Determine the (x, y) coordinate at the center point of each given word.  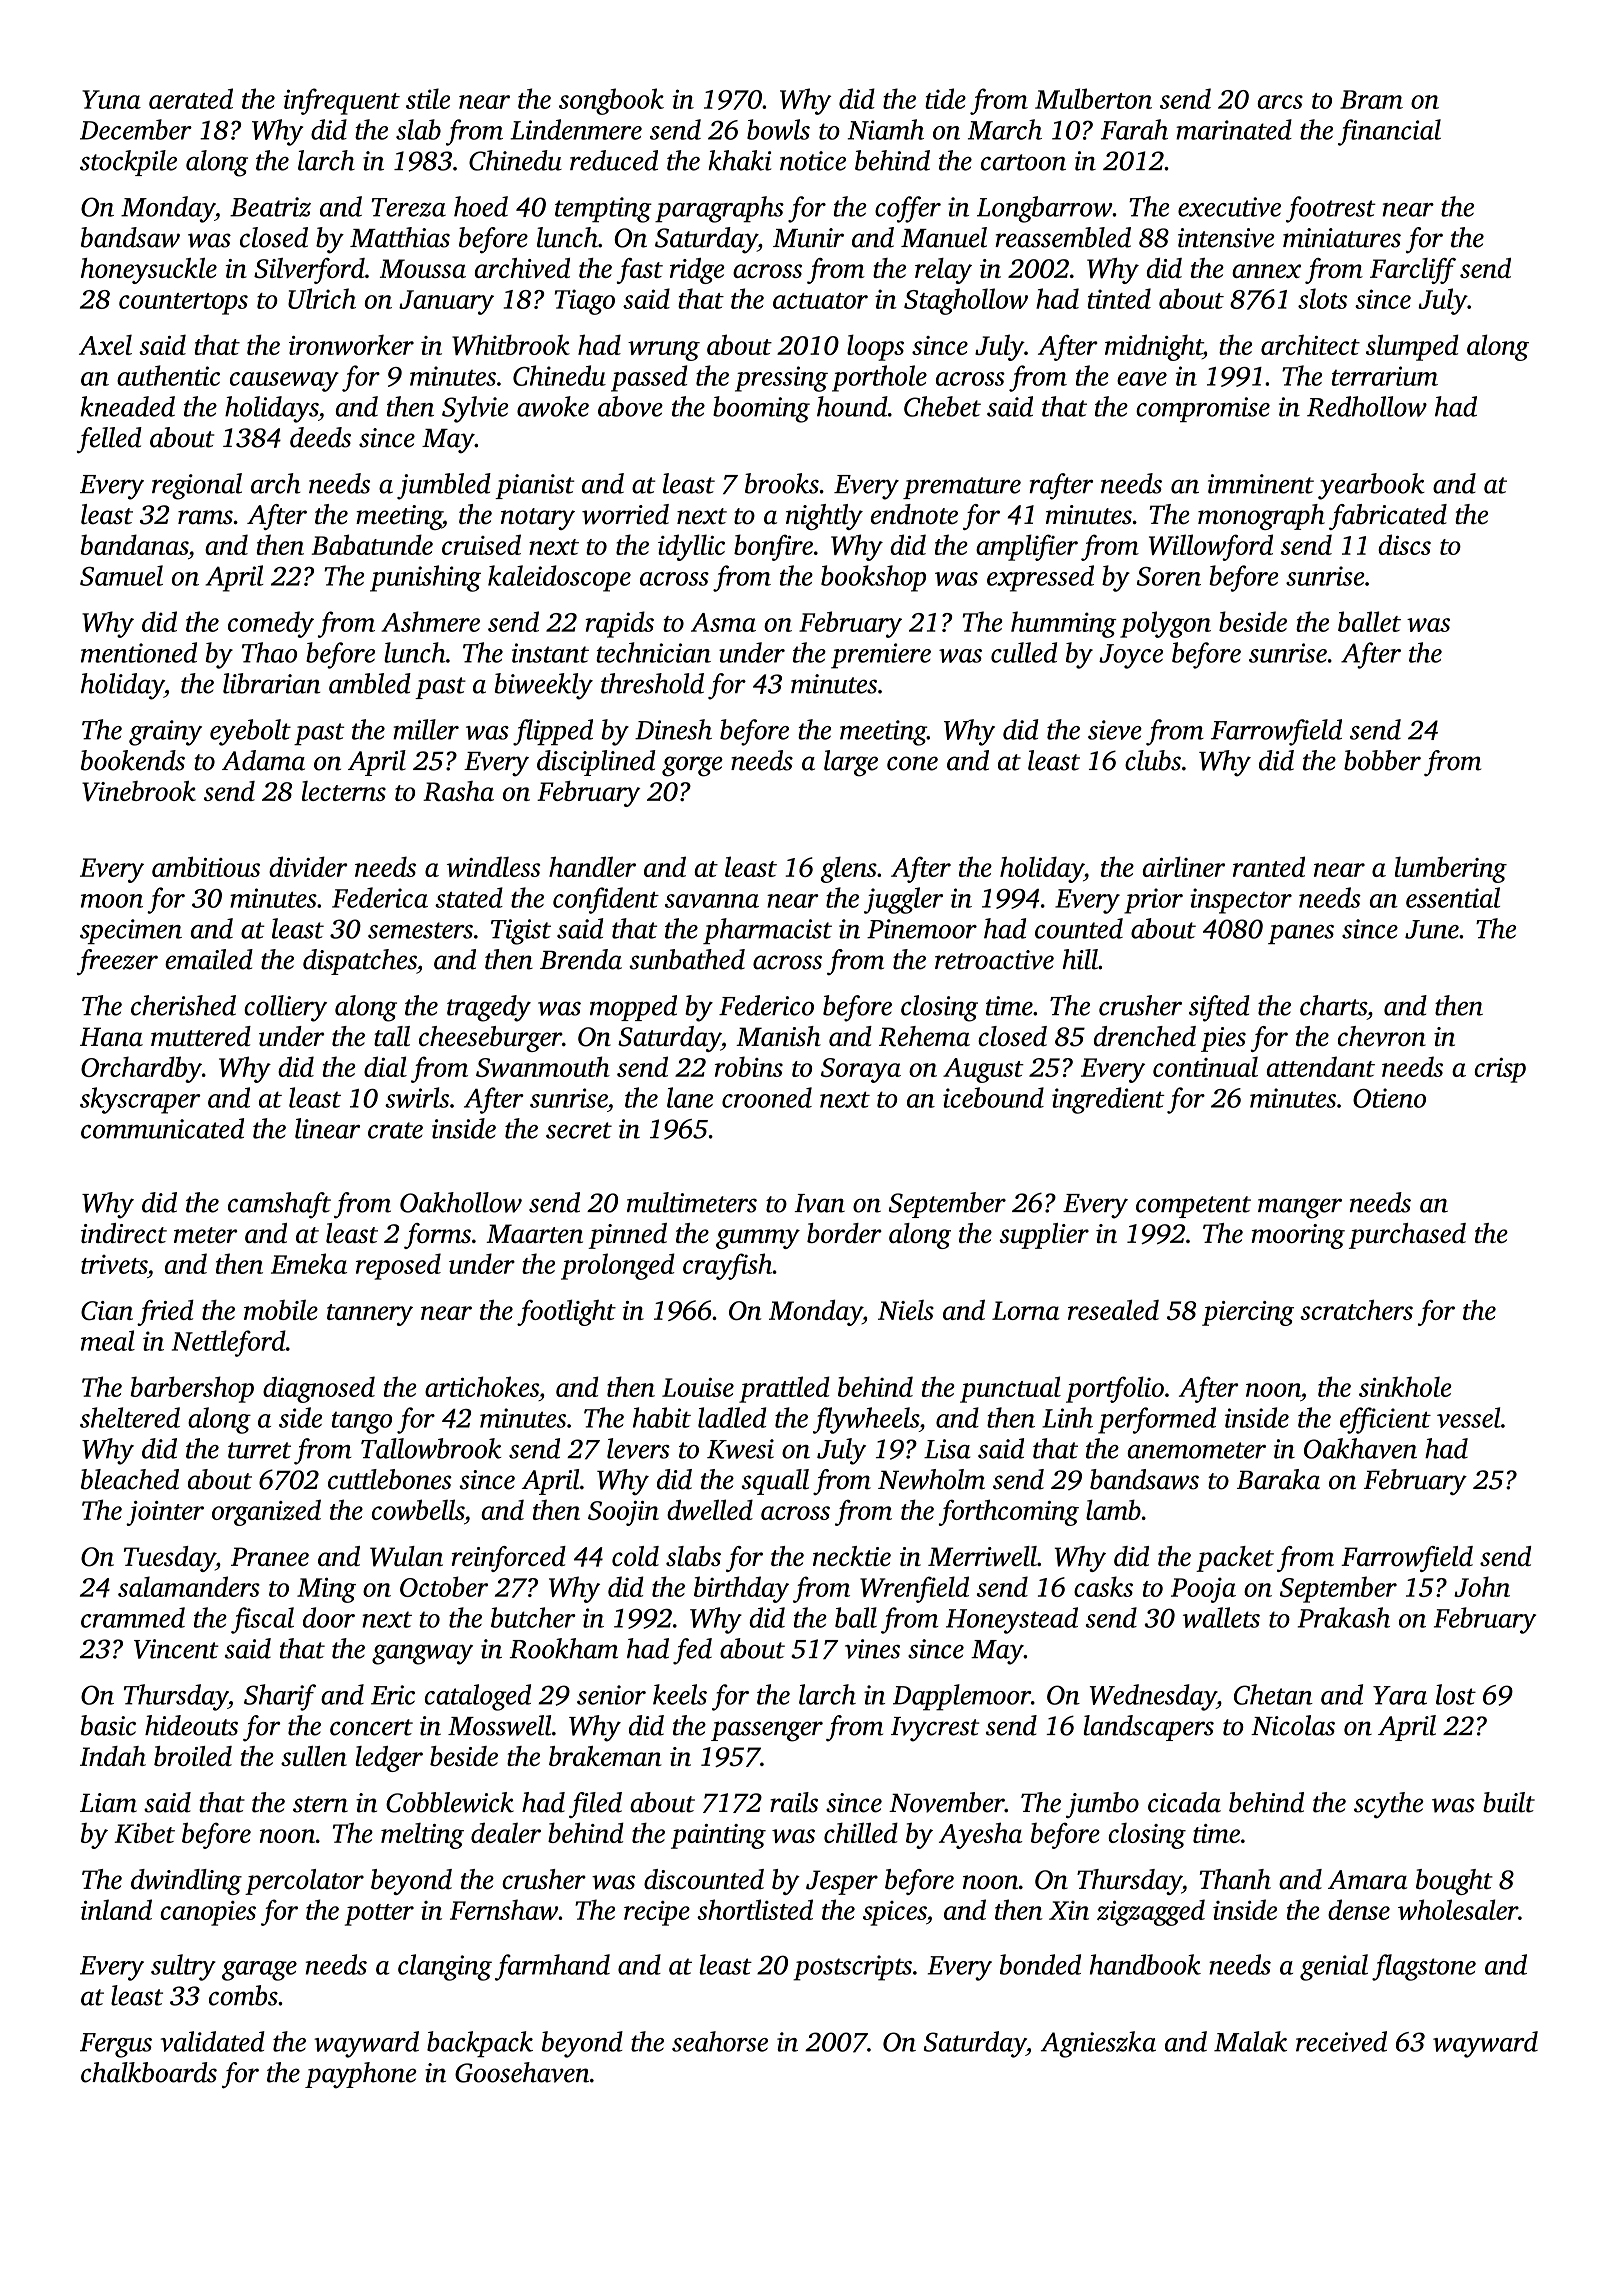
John (1482, 1586)
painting (718, 1836)
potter (379, 1915)
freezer (117, 962)
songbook (611, 101)
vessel (1469, 1417)
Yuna (111, 99)
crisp (1500, 1070)
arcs (1280, 102)
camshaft (279, 1205)
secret (579, 1130)
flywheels (866, 1420)
